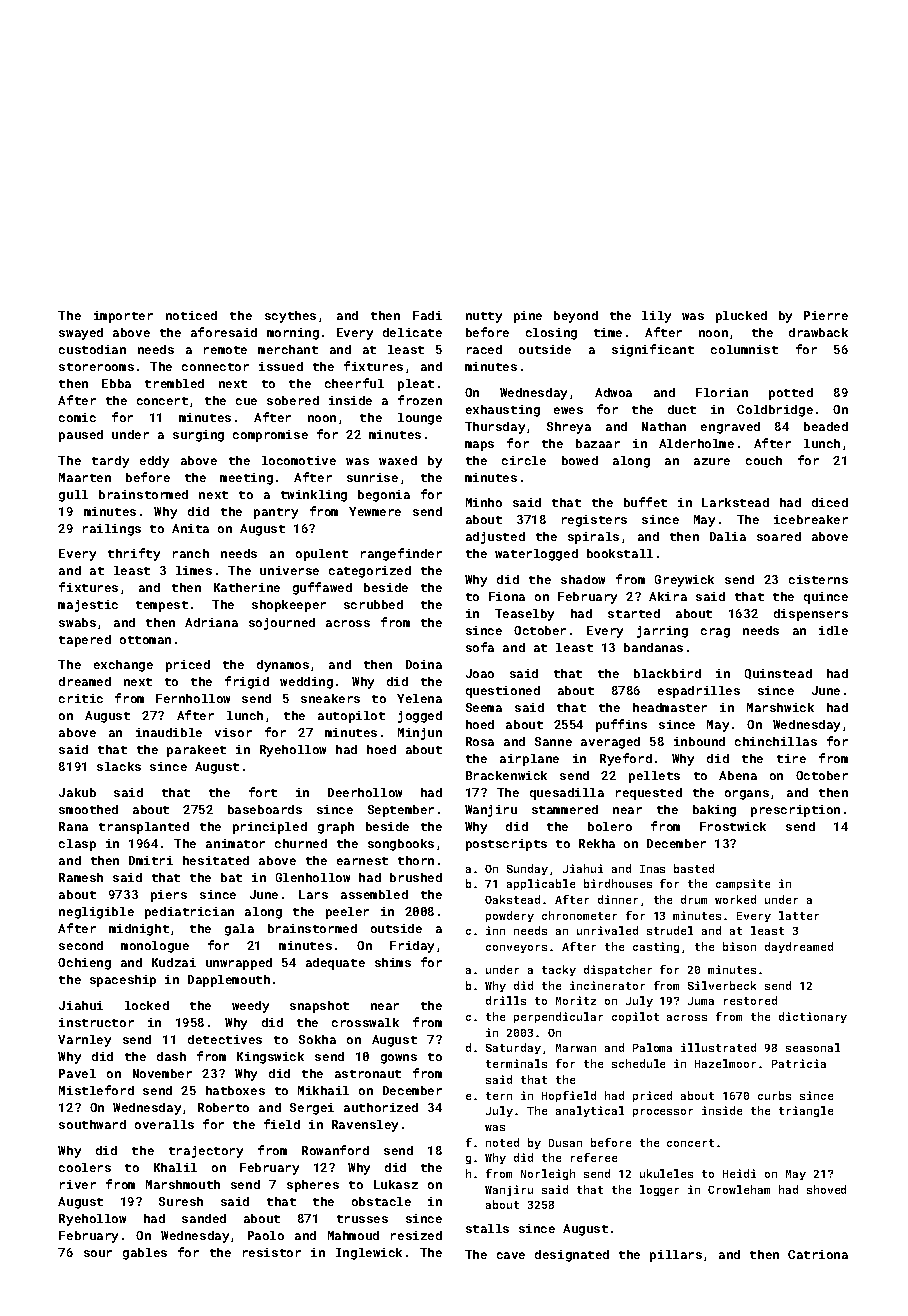  What do you see at coordinates (826, 315) in the screenshot?
I see `Pierre` at bounding box center [826, 315].
